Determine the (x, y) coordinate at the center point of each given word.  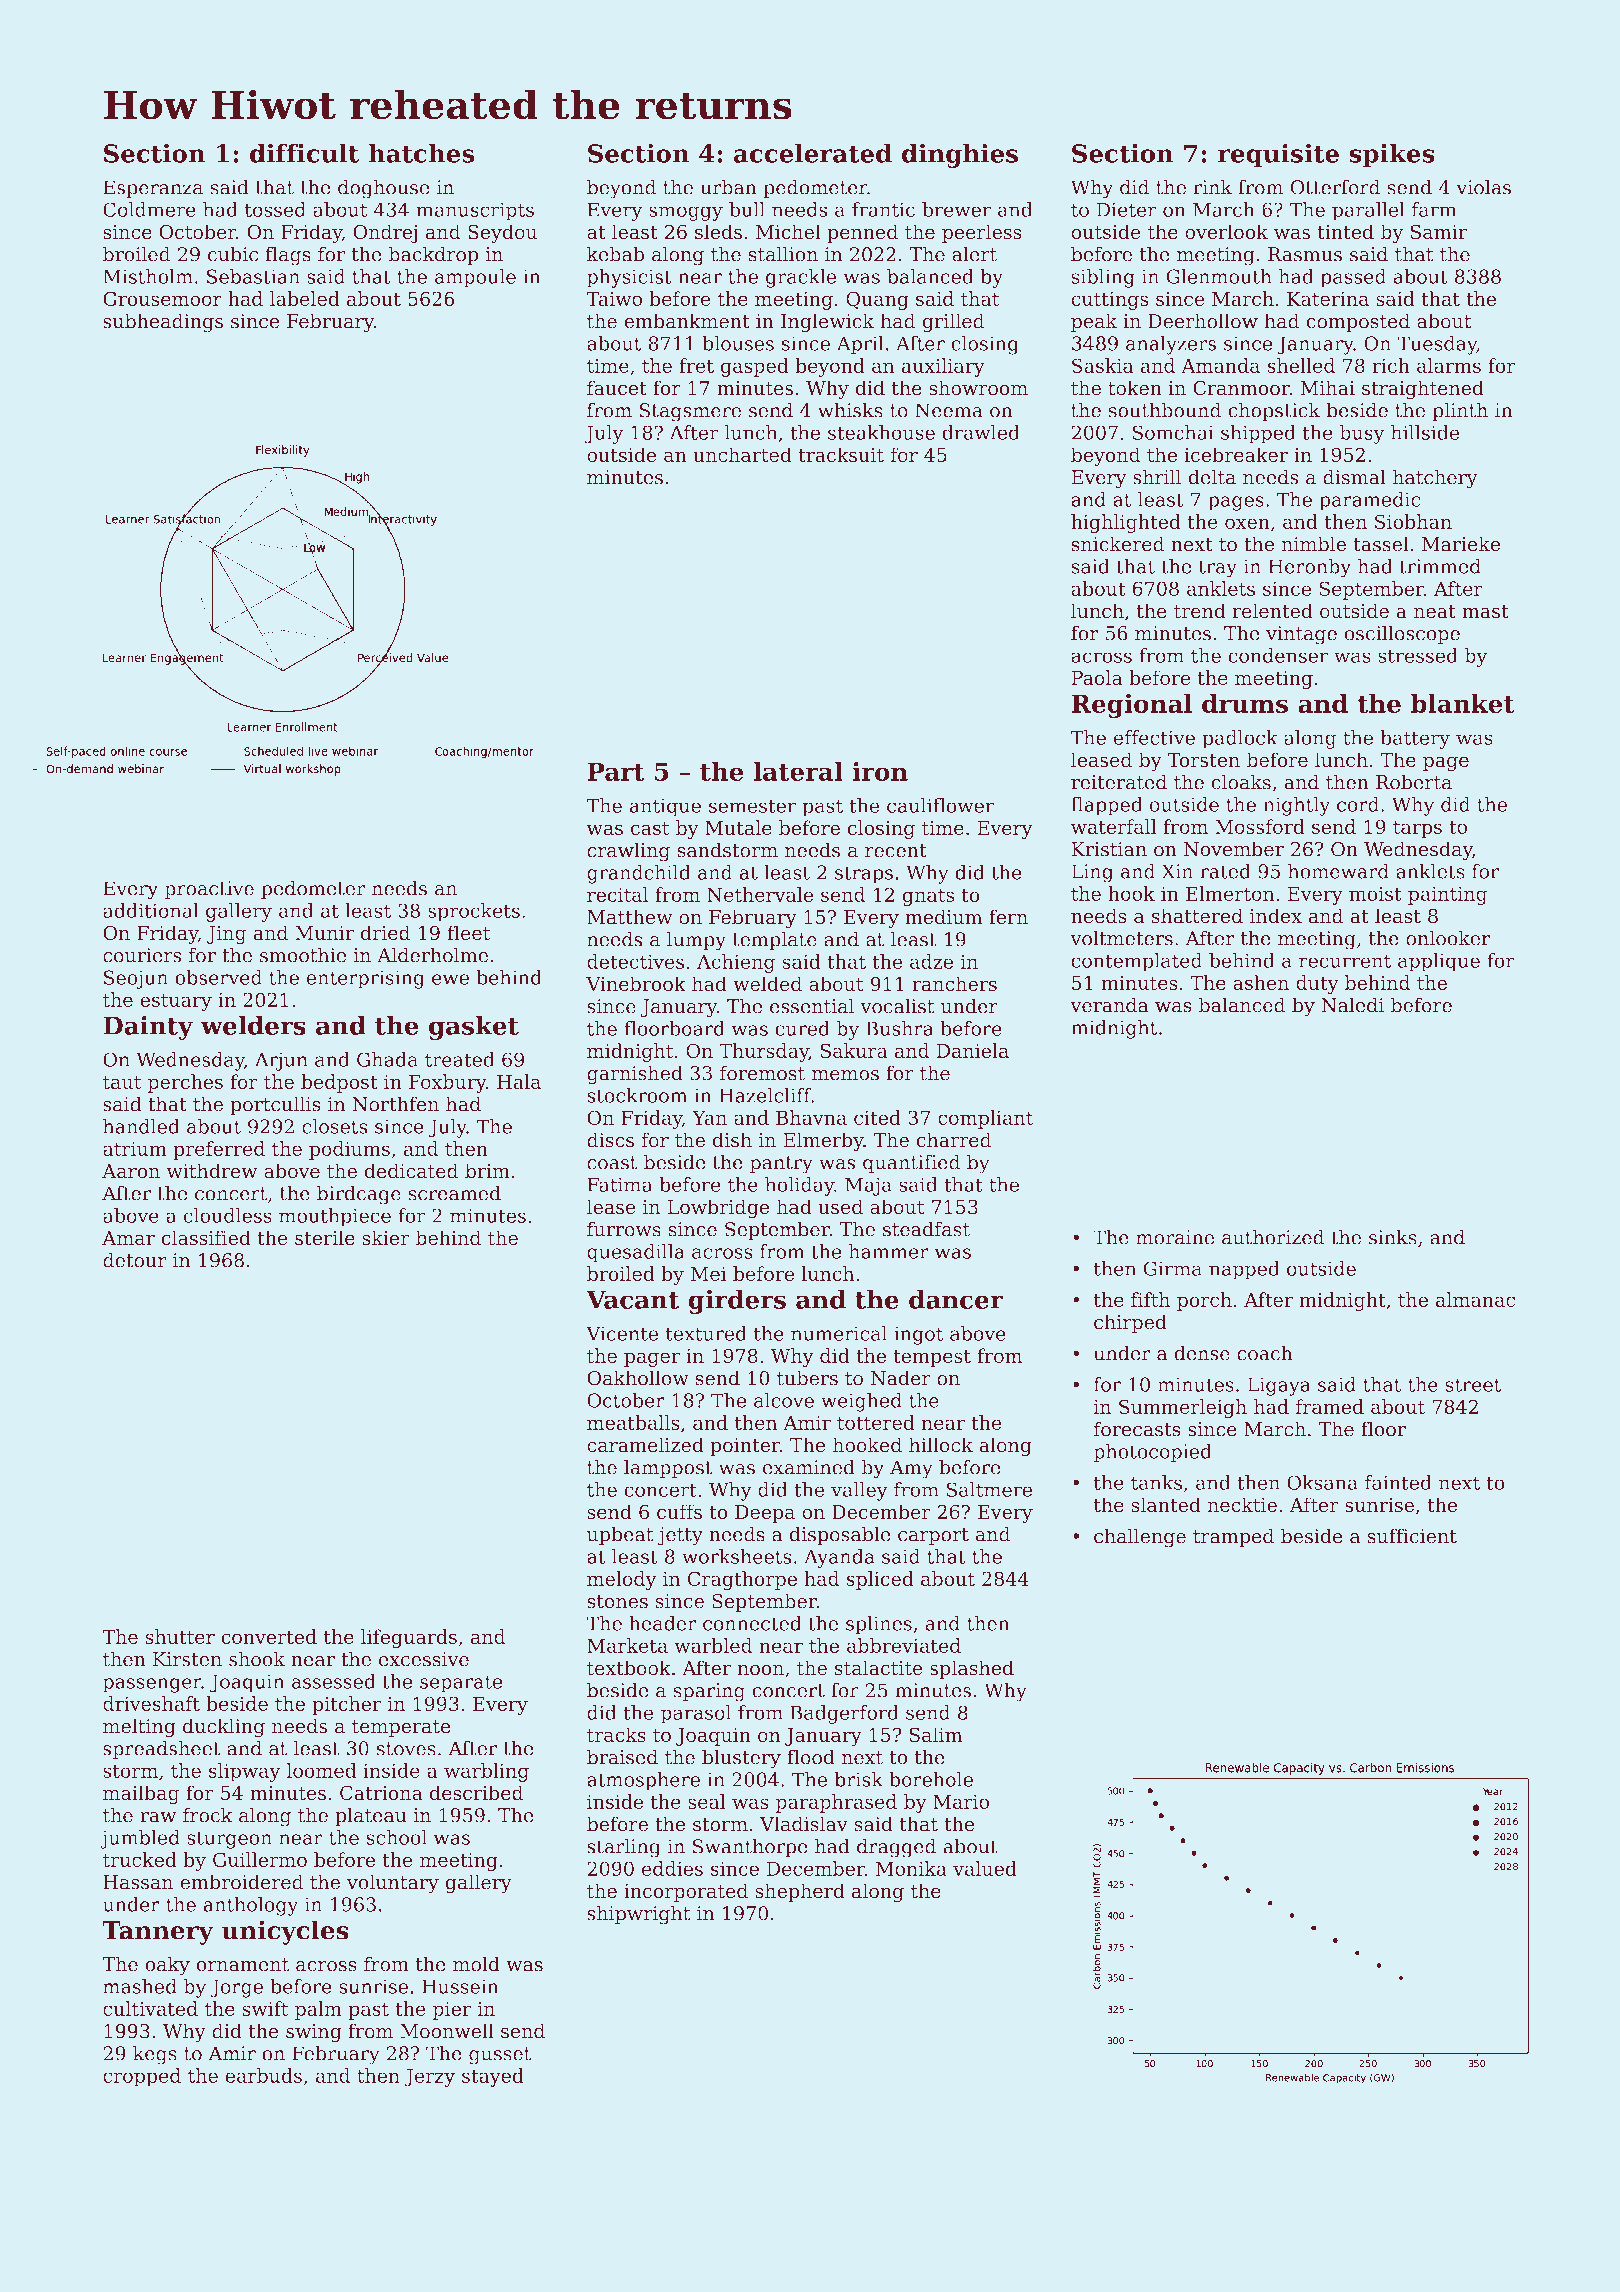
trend (1200, 611)
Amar (128, 1238)
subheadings (163, 323)
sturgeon (229, 1840)
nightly (1296, 806)
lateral (798, 771)
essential (812, 1006)
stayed (493, 2077)
